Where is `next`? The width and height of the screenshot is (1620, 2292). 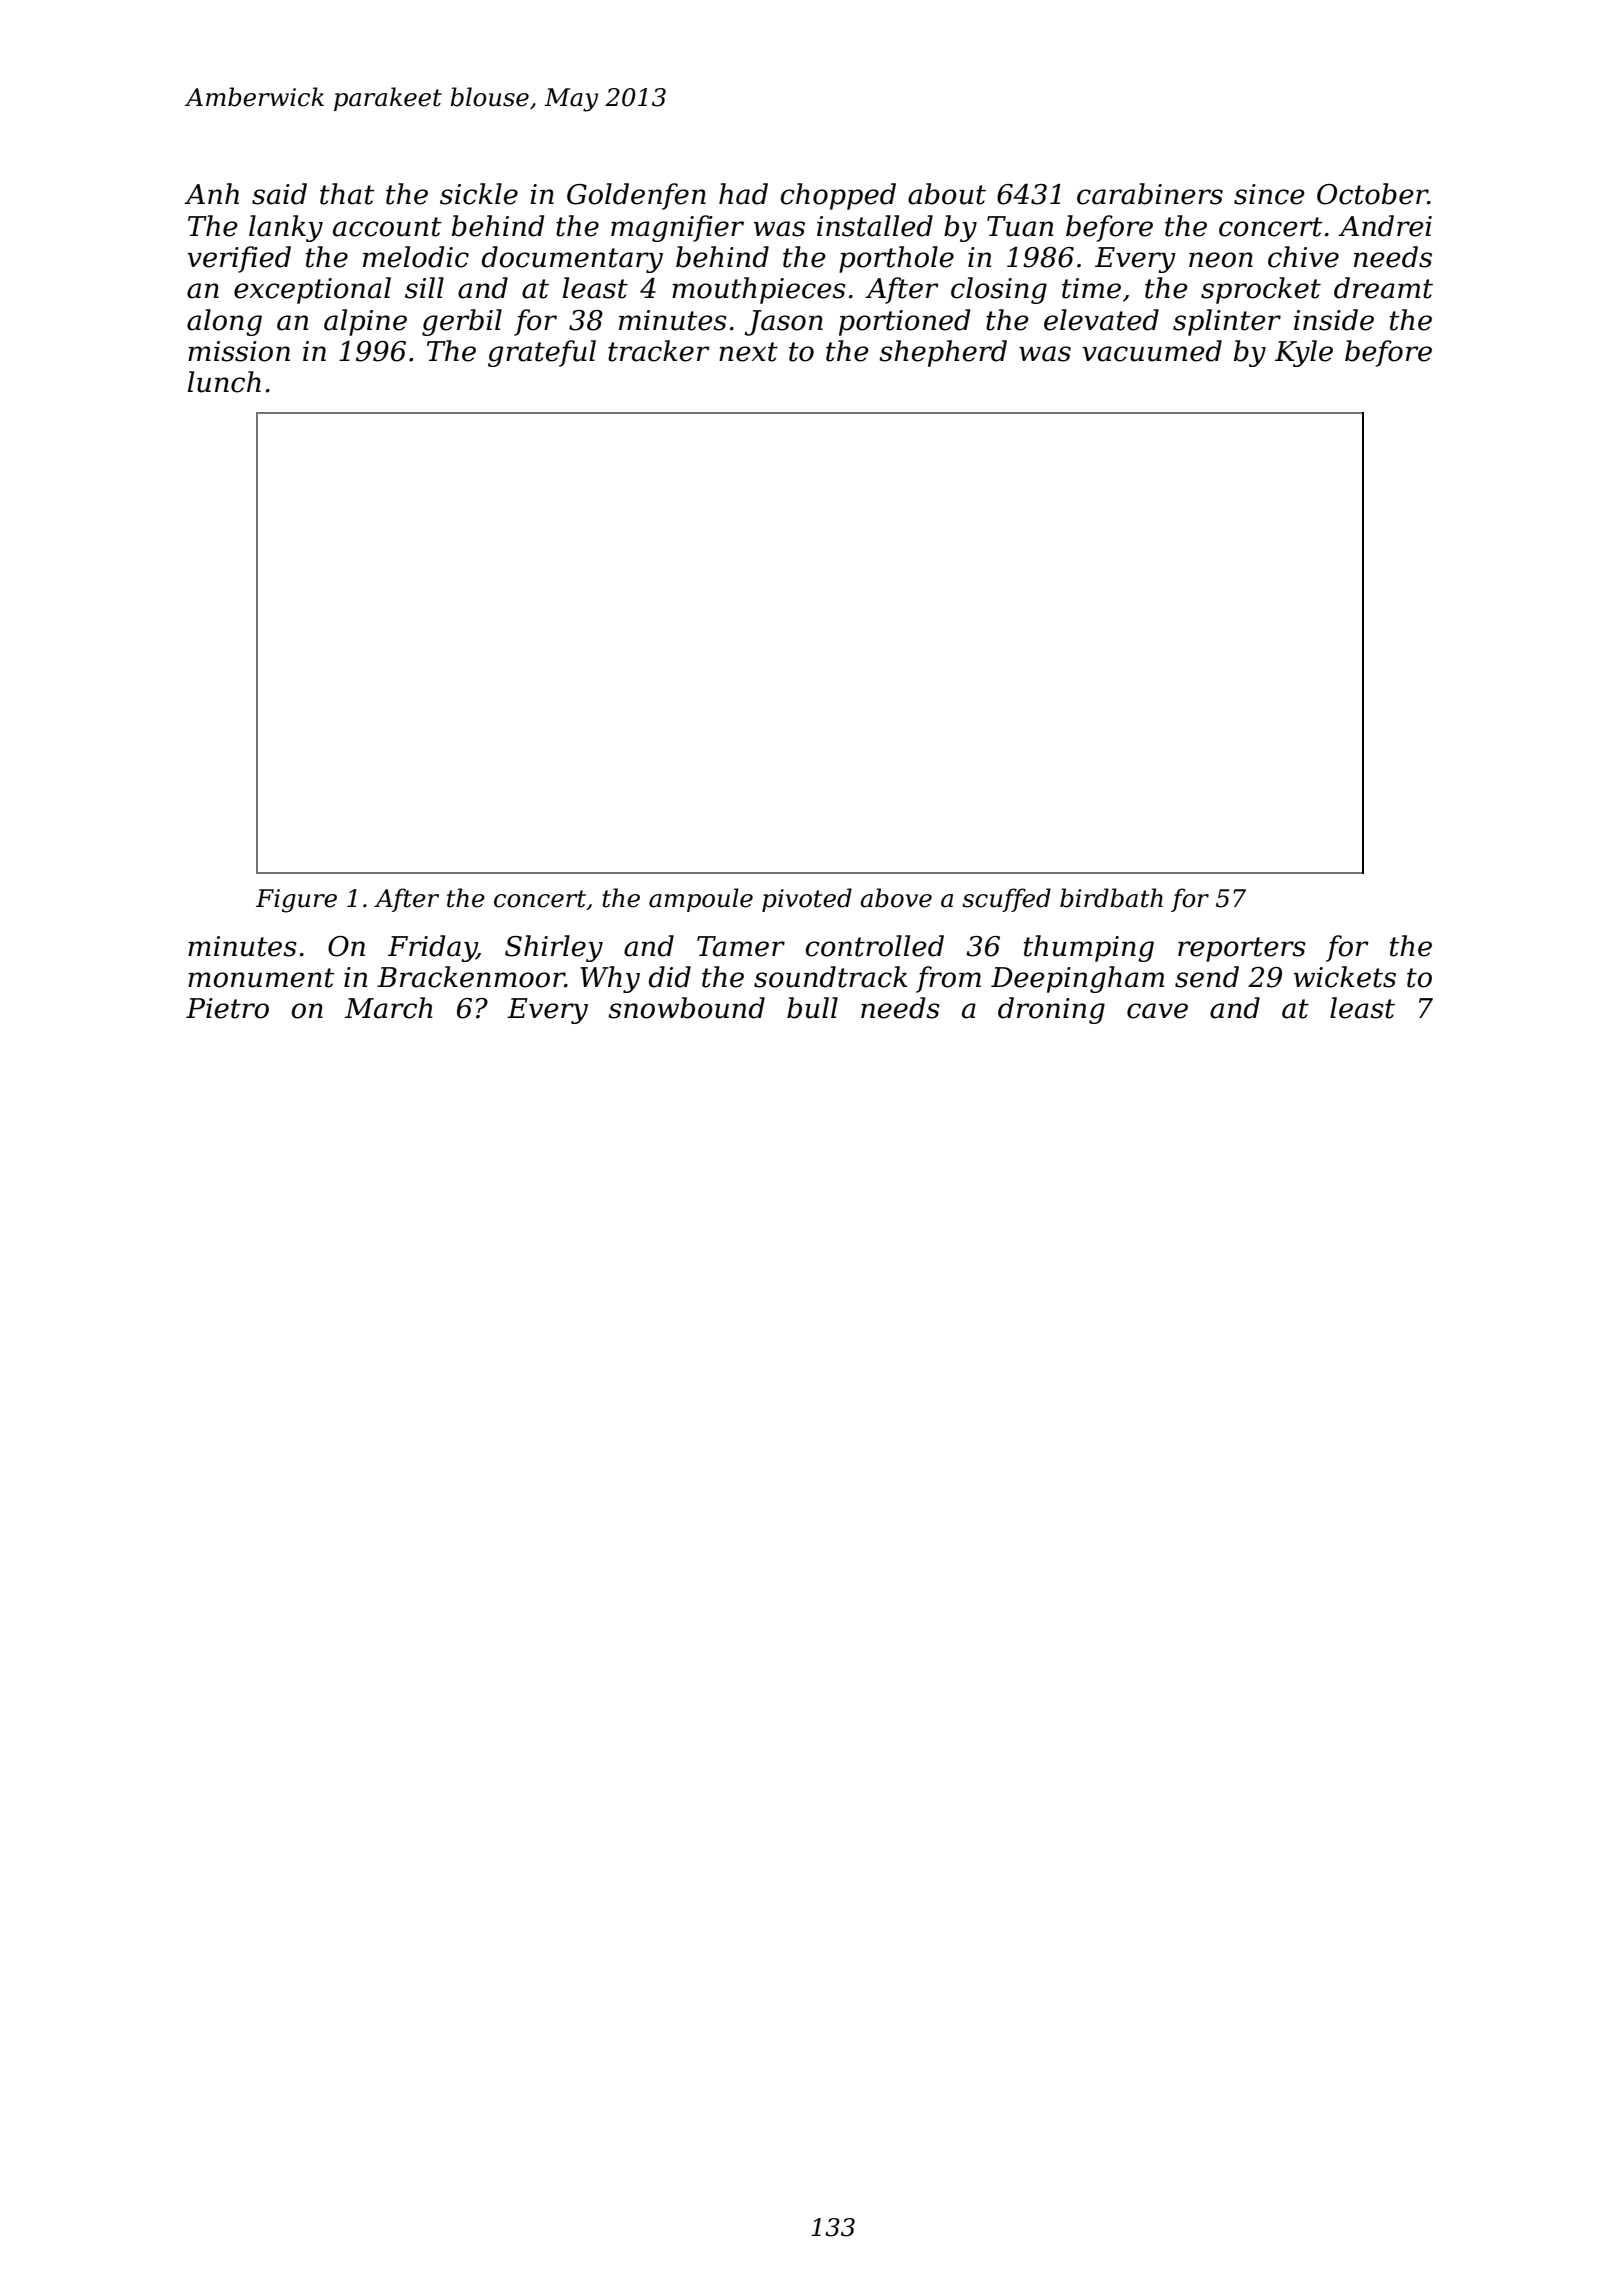
next is located at coordinates (748, 352).
